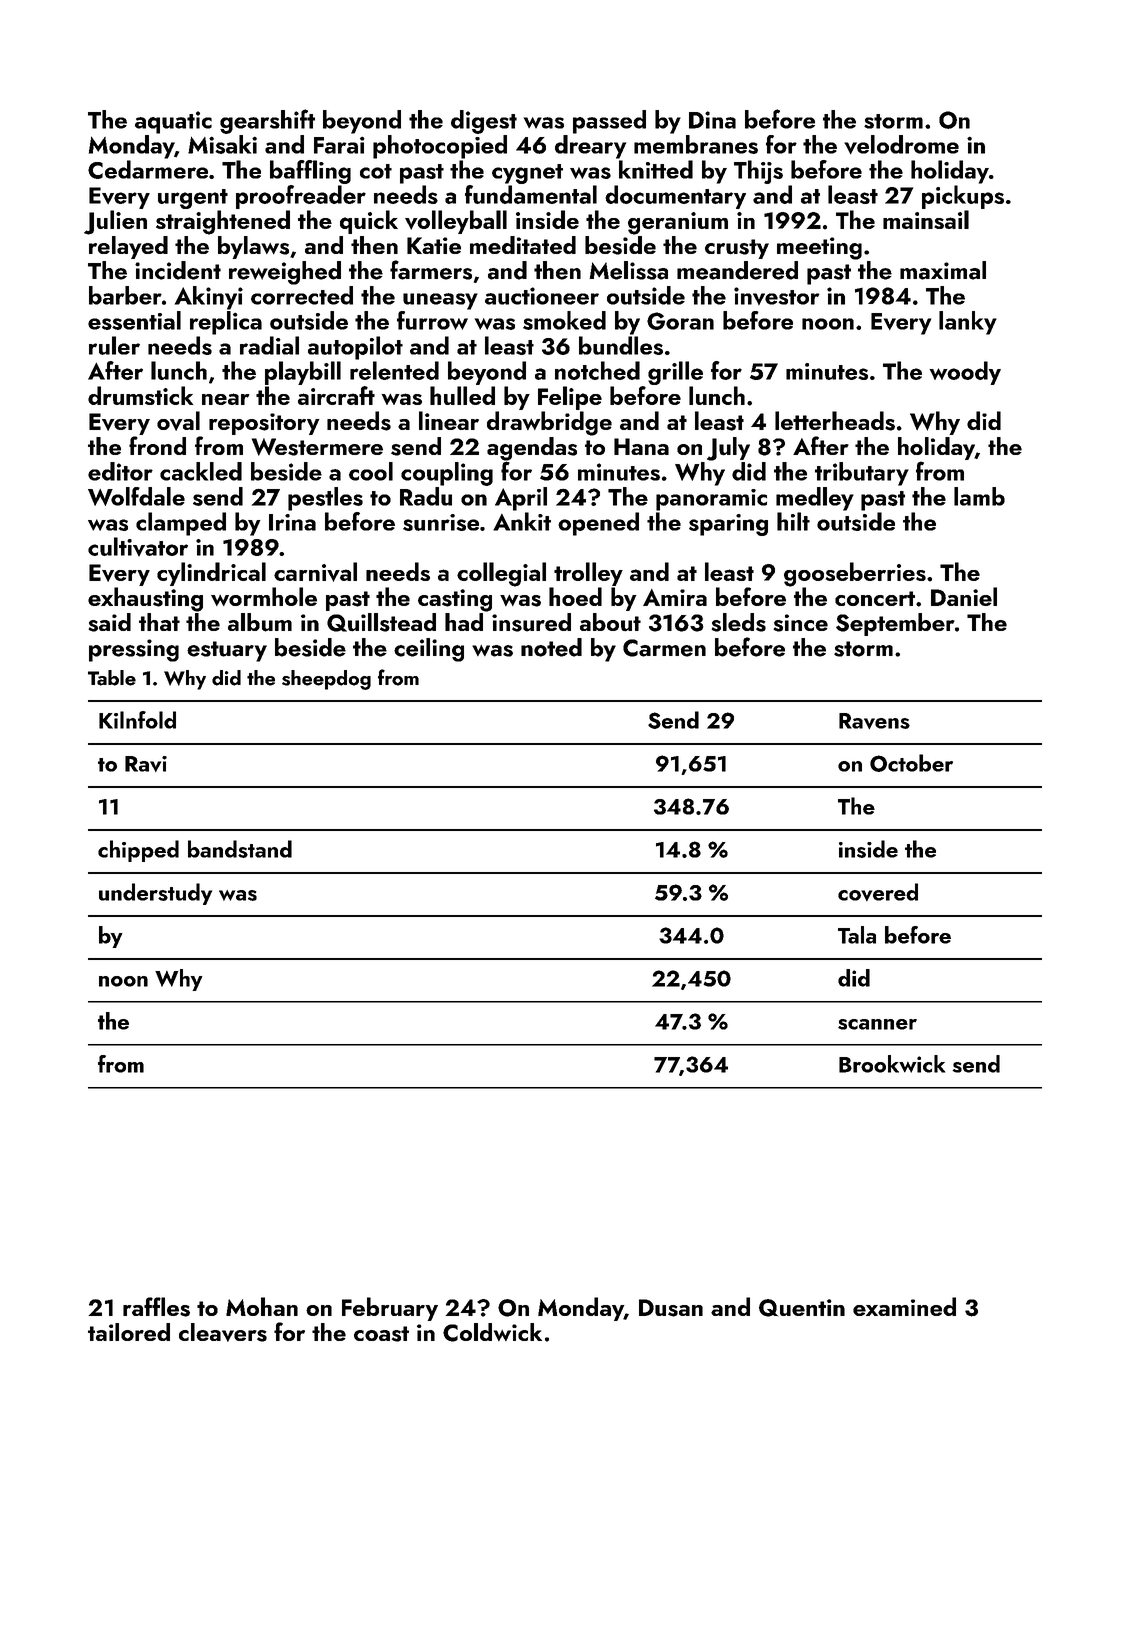  What do you see at coordinates (857, 935) in the screenshot?
I see `Tala` at bounding box center [857, 935].
